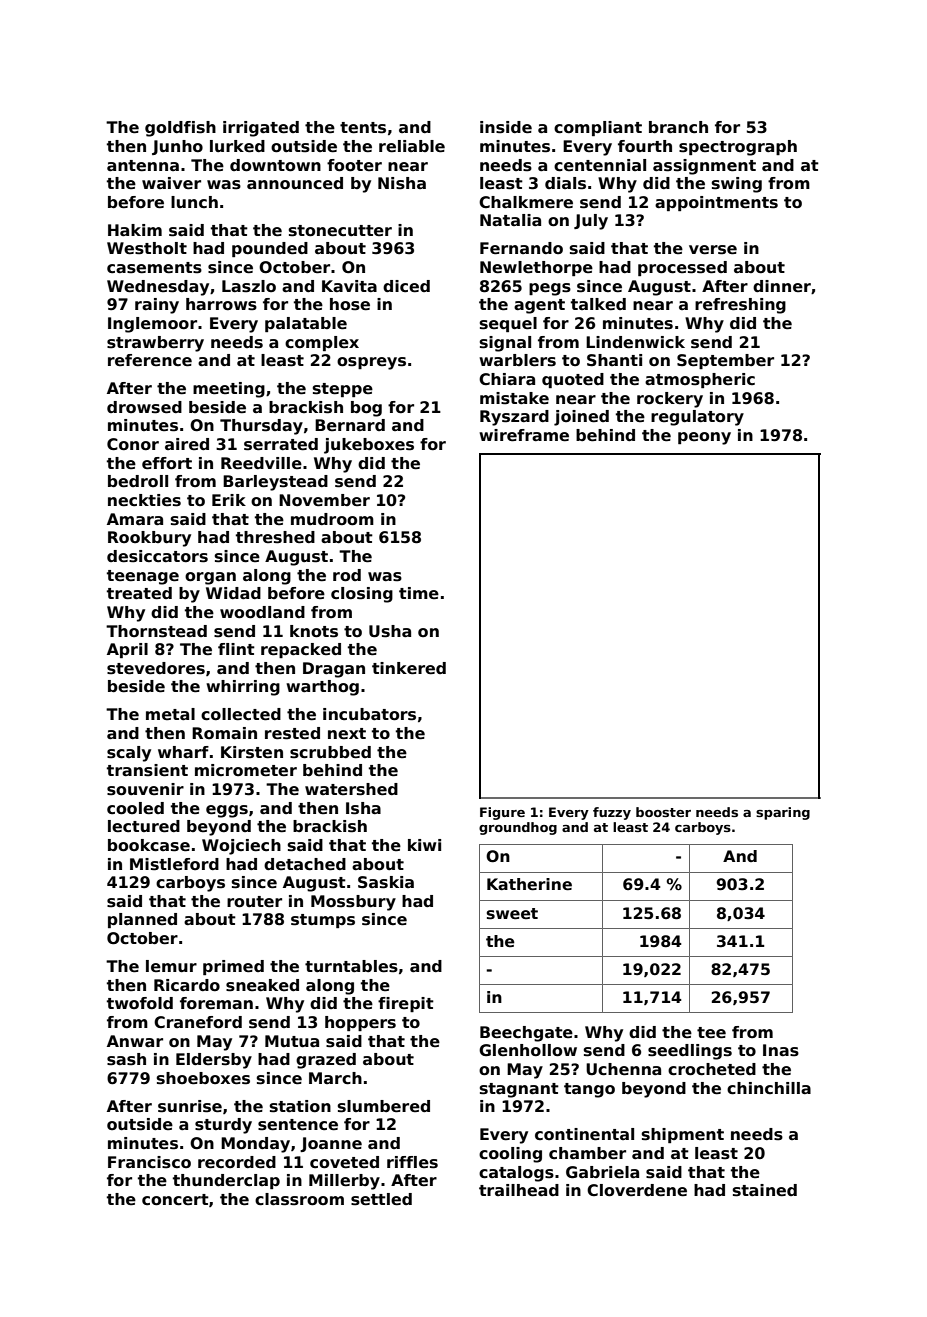 The image size is (927, 1317). What do you see at coordinates (175, 1200) in the screenshot?
I see `concert` at bounding box center [175, 1200].
